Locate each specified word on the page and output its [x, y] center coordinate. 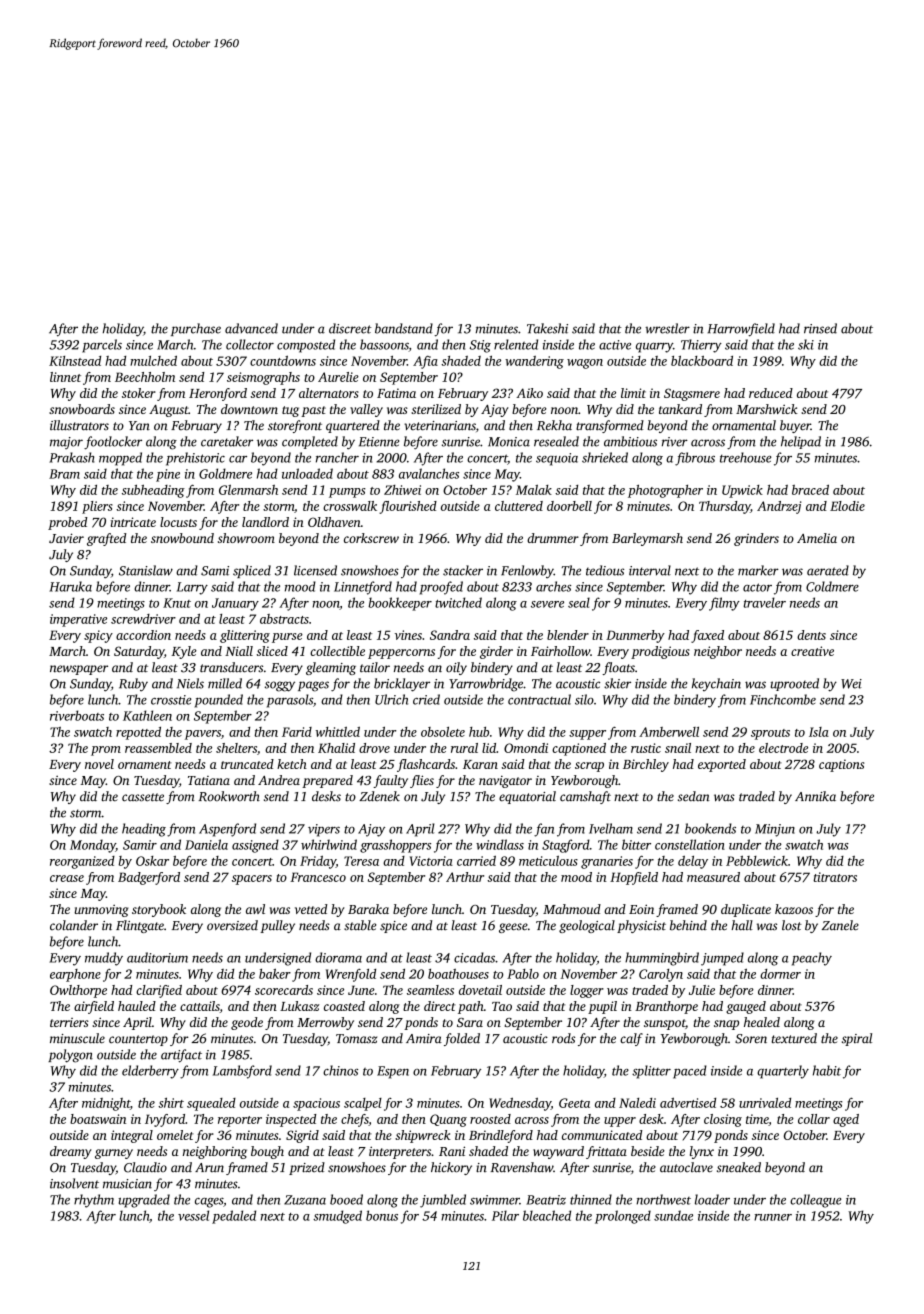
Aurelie [338, 377]
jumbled [443, 1201]
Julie [702, 990]
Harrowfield [741, 330]
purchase [196, 329]
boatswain [98, 1119]
